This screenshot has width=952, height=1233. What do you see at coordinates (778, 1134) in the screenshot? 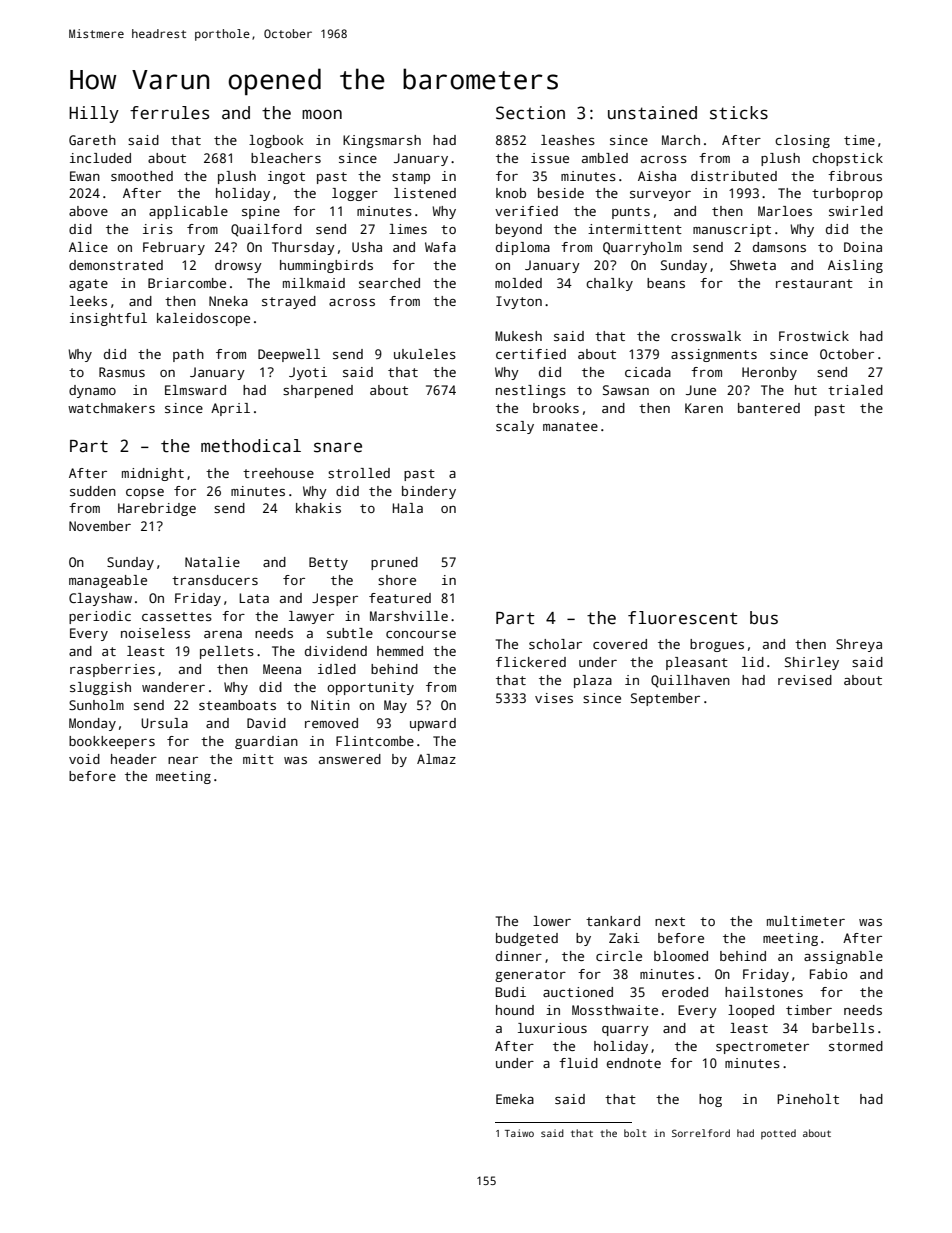
I see `potted` at bounding box center [778, 1134].
